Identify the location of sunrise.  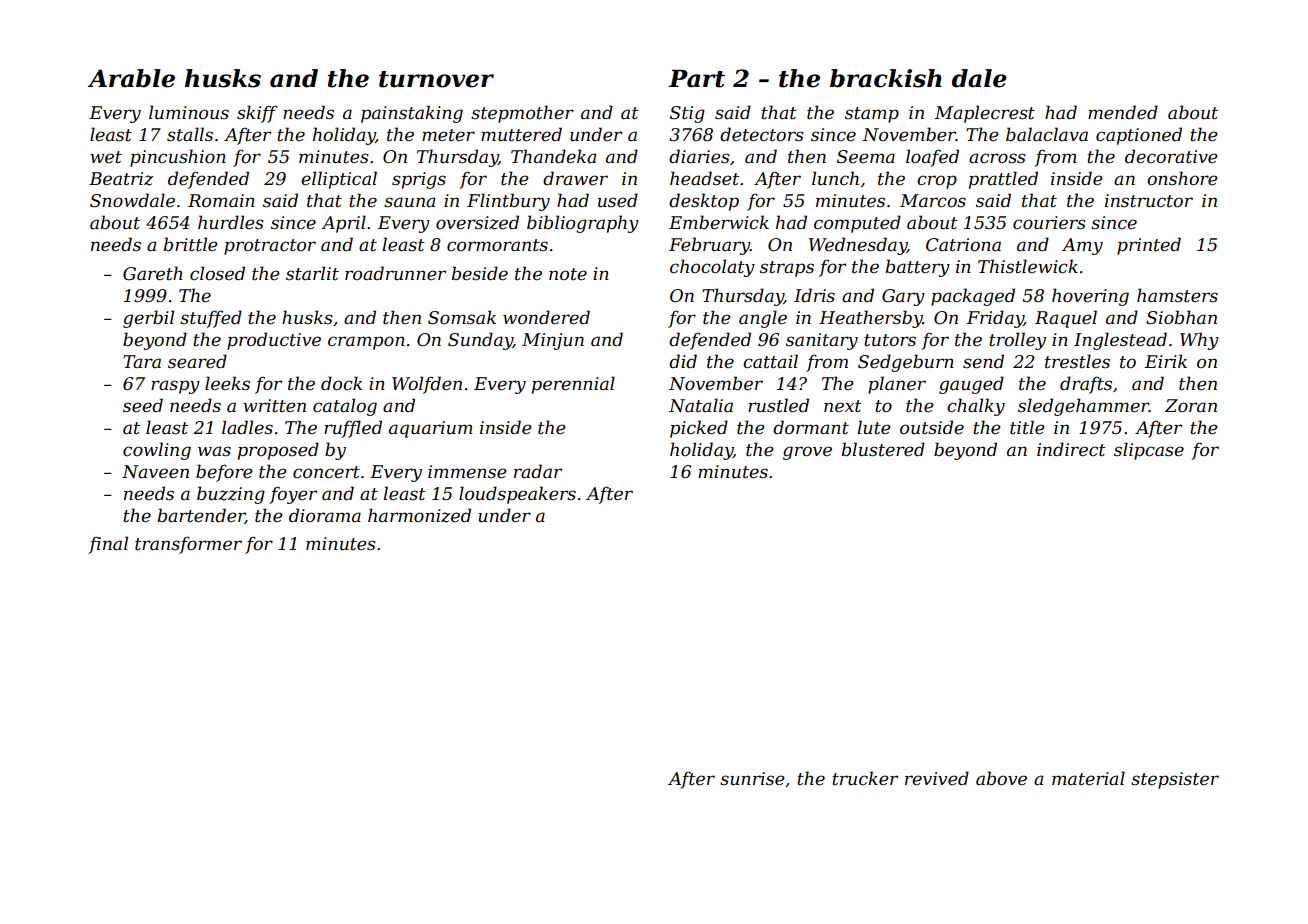
(752, 778).
